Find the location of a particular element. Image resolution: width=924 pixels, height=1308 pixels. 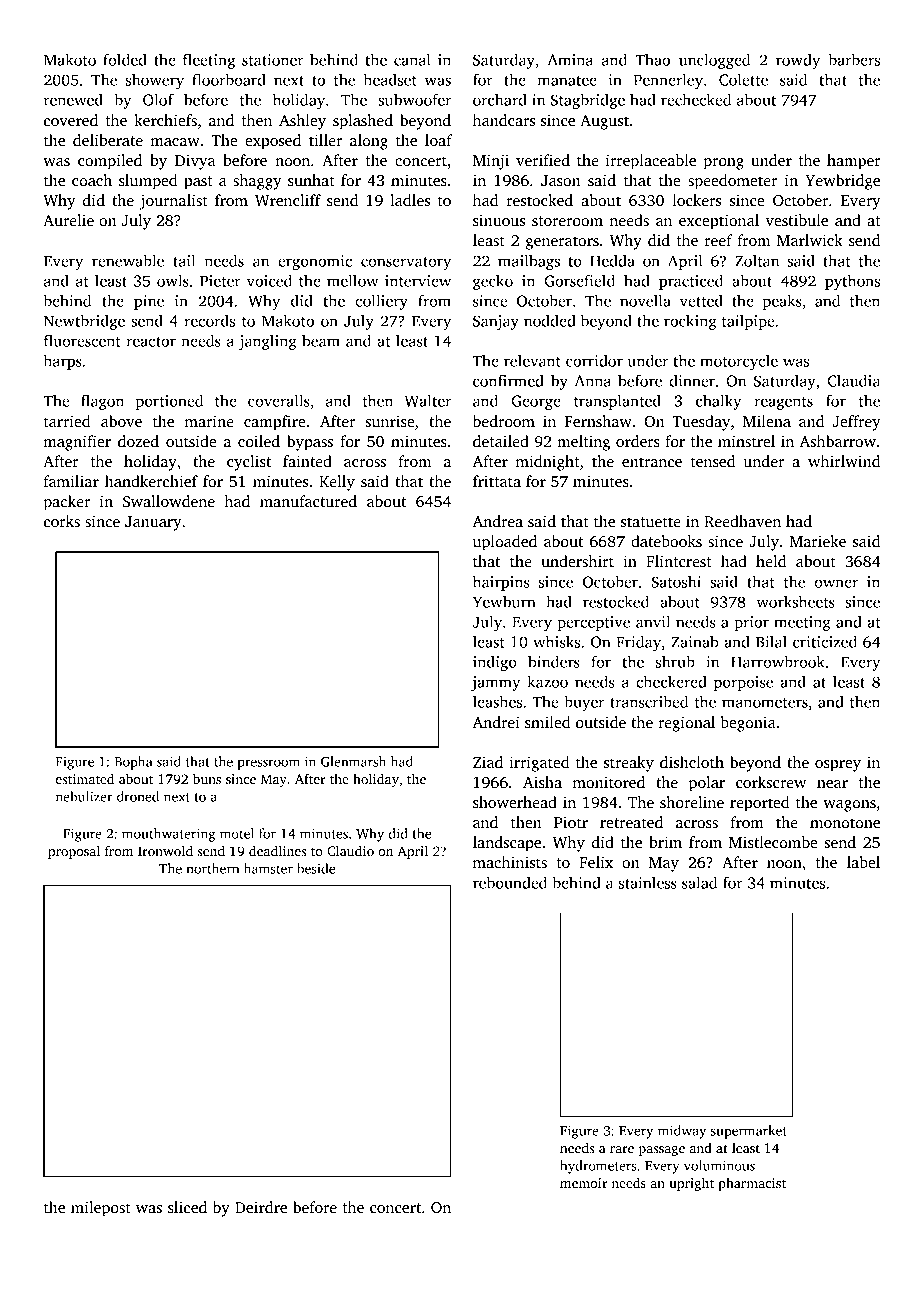

barbers is located at coordinates (854, 59).
